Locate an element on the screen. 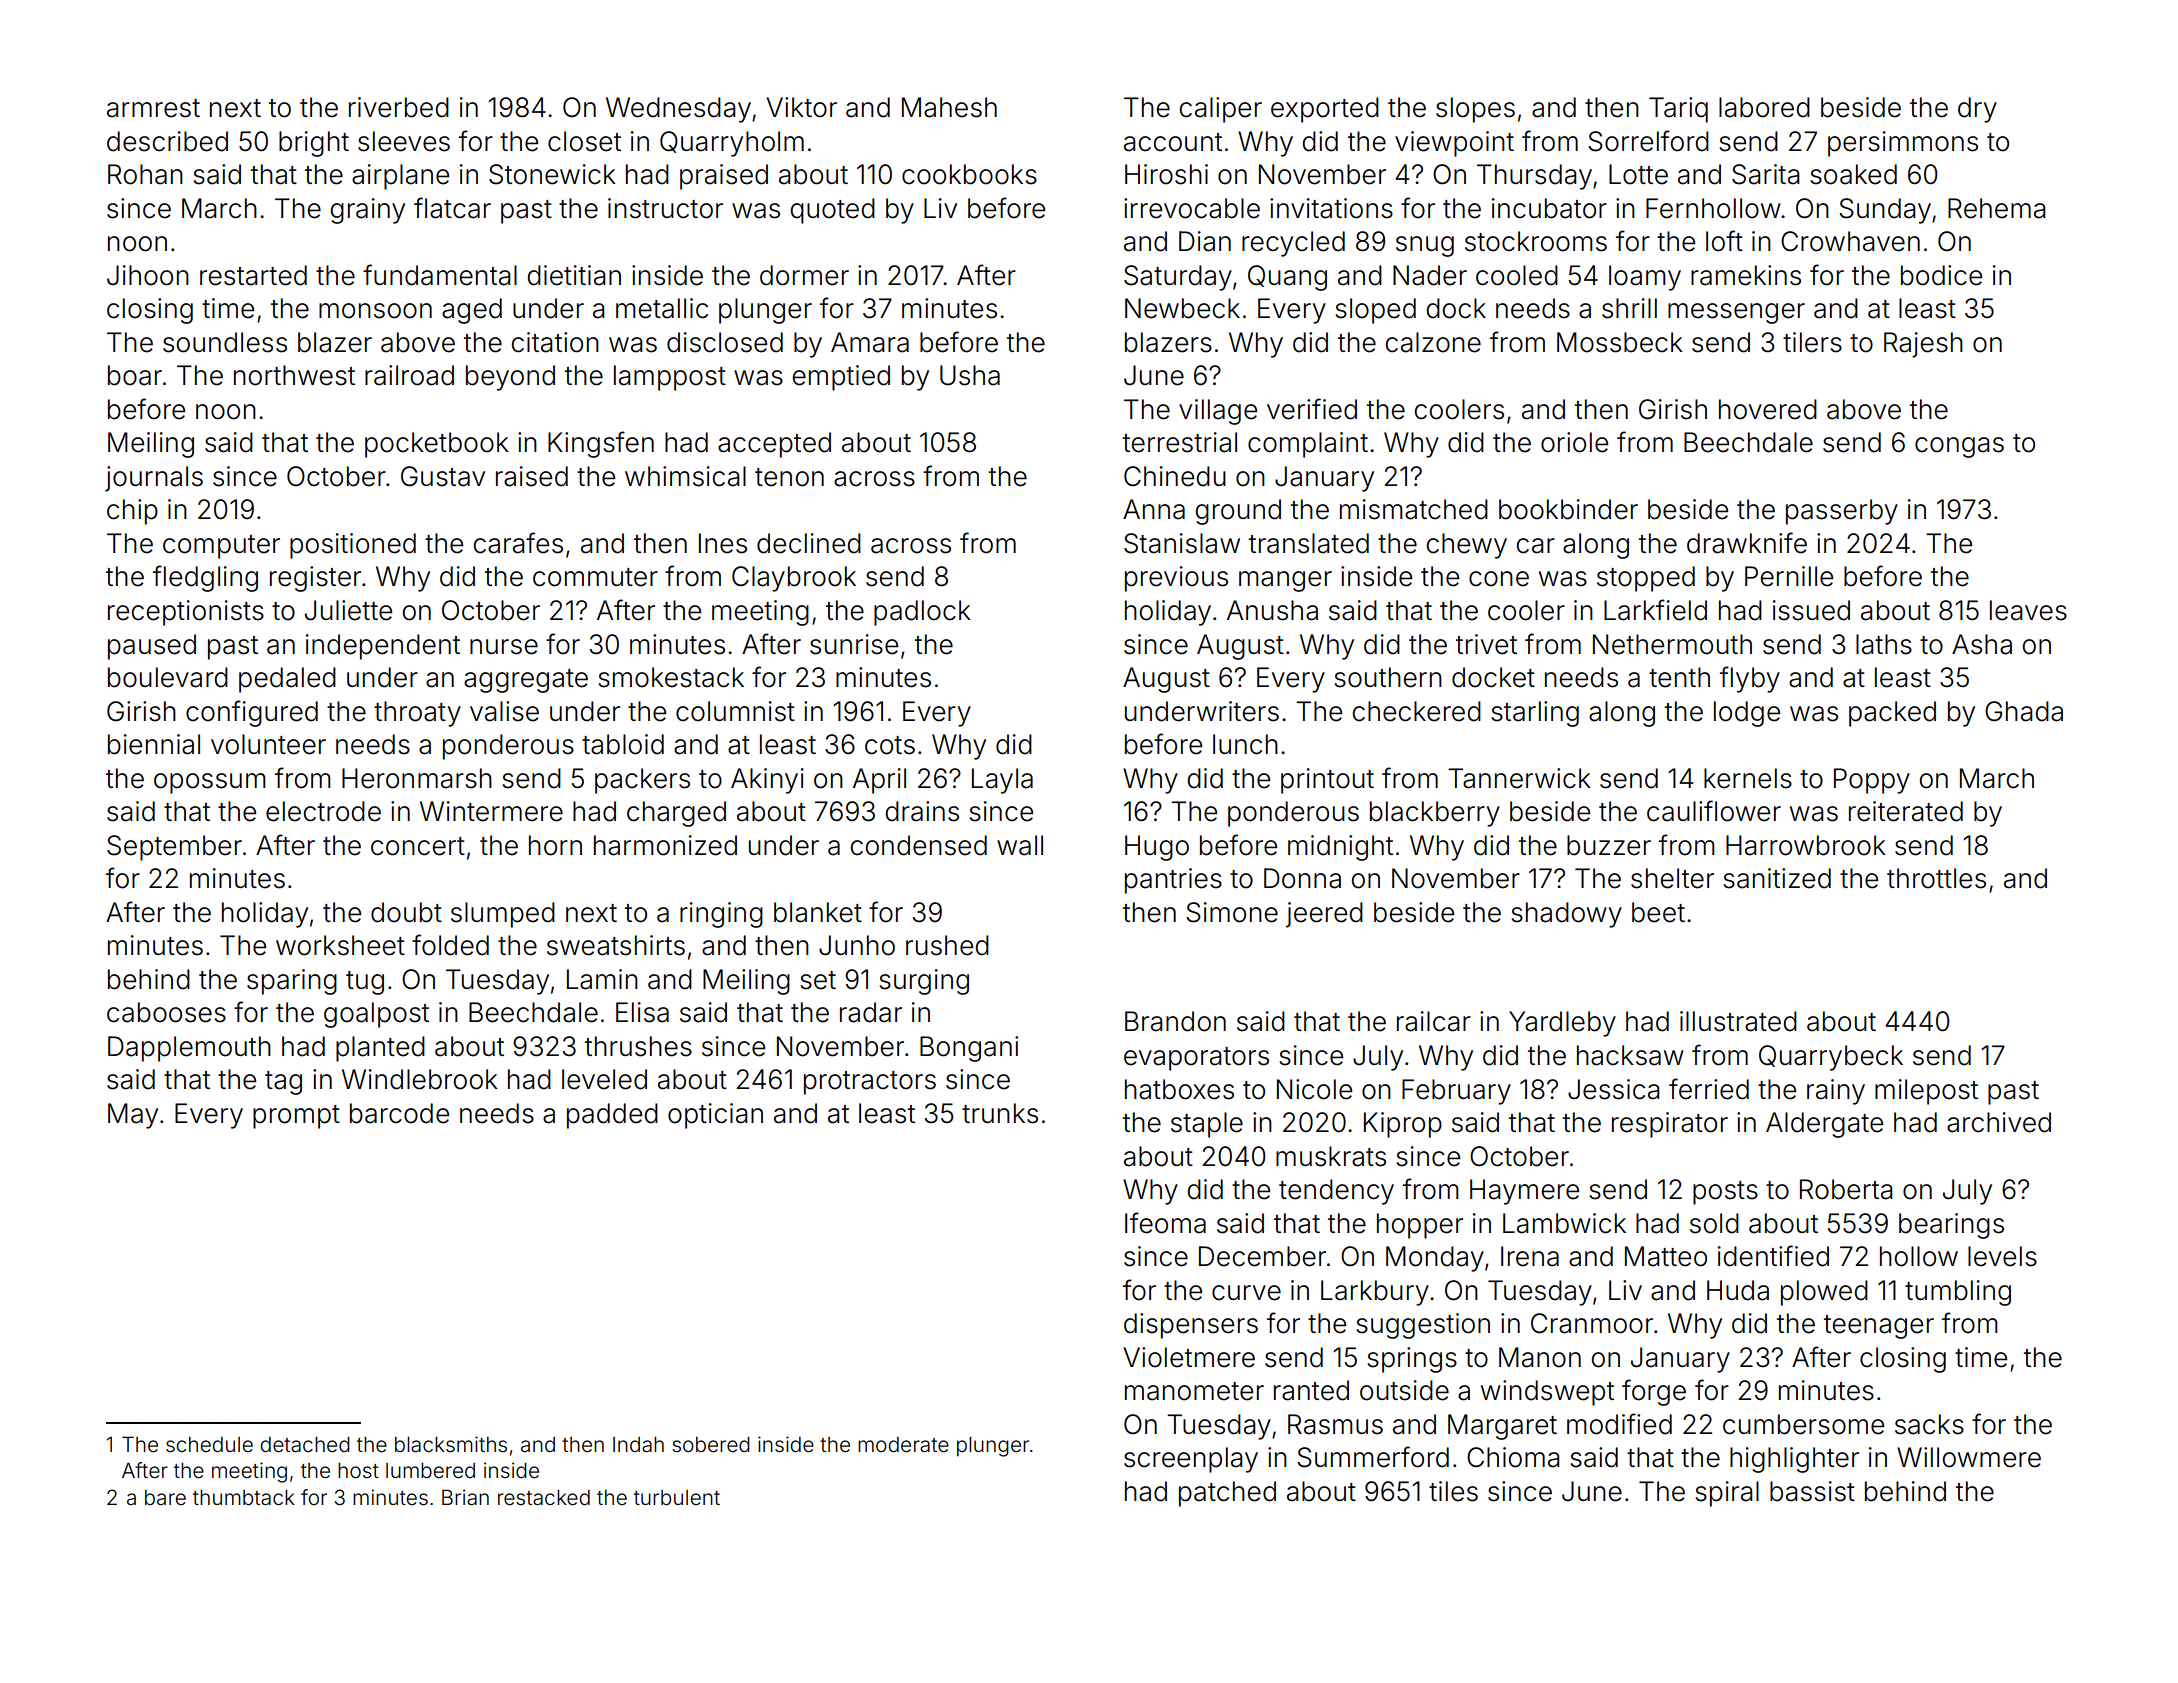 This screenshot has width=2178, height=1683. blacksmiths is located at coordinates (451, 1444).
